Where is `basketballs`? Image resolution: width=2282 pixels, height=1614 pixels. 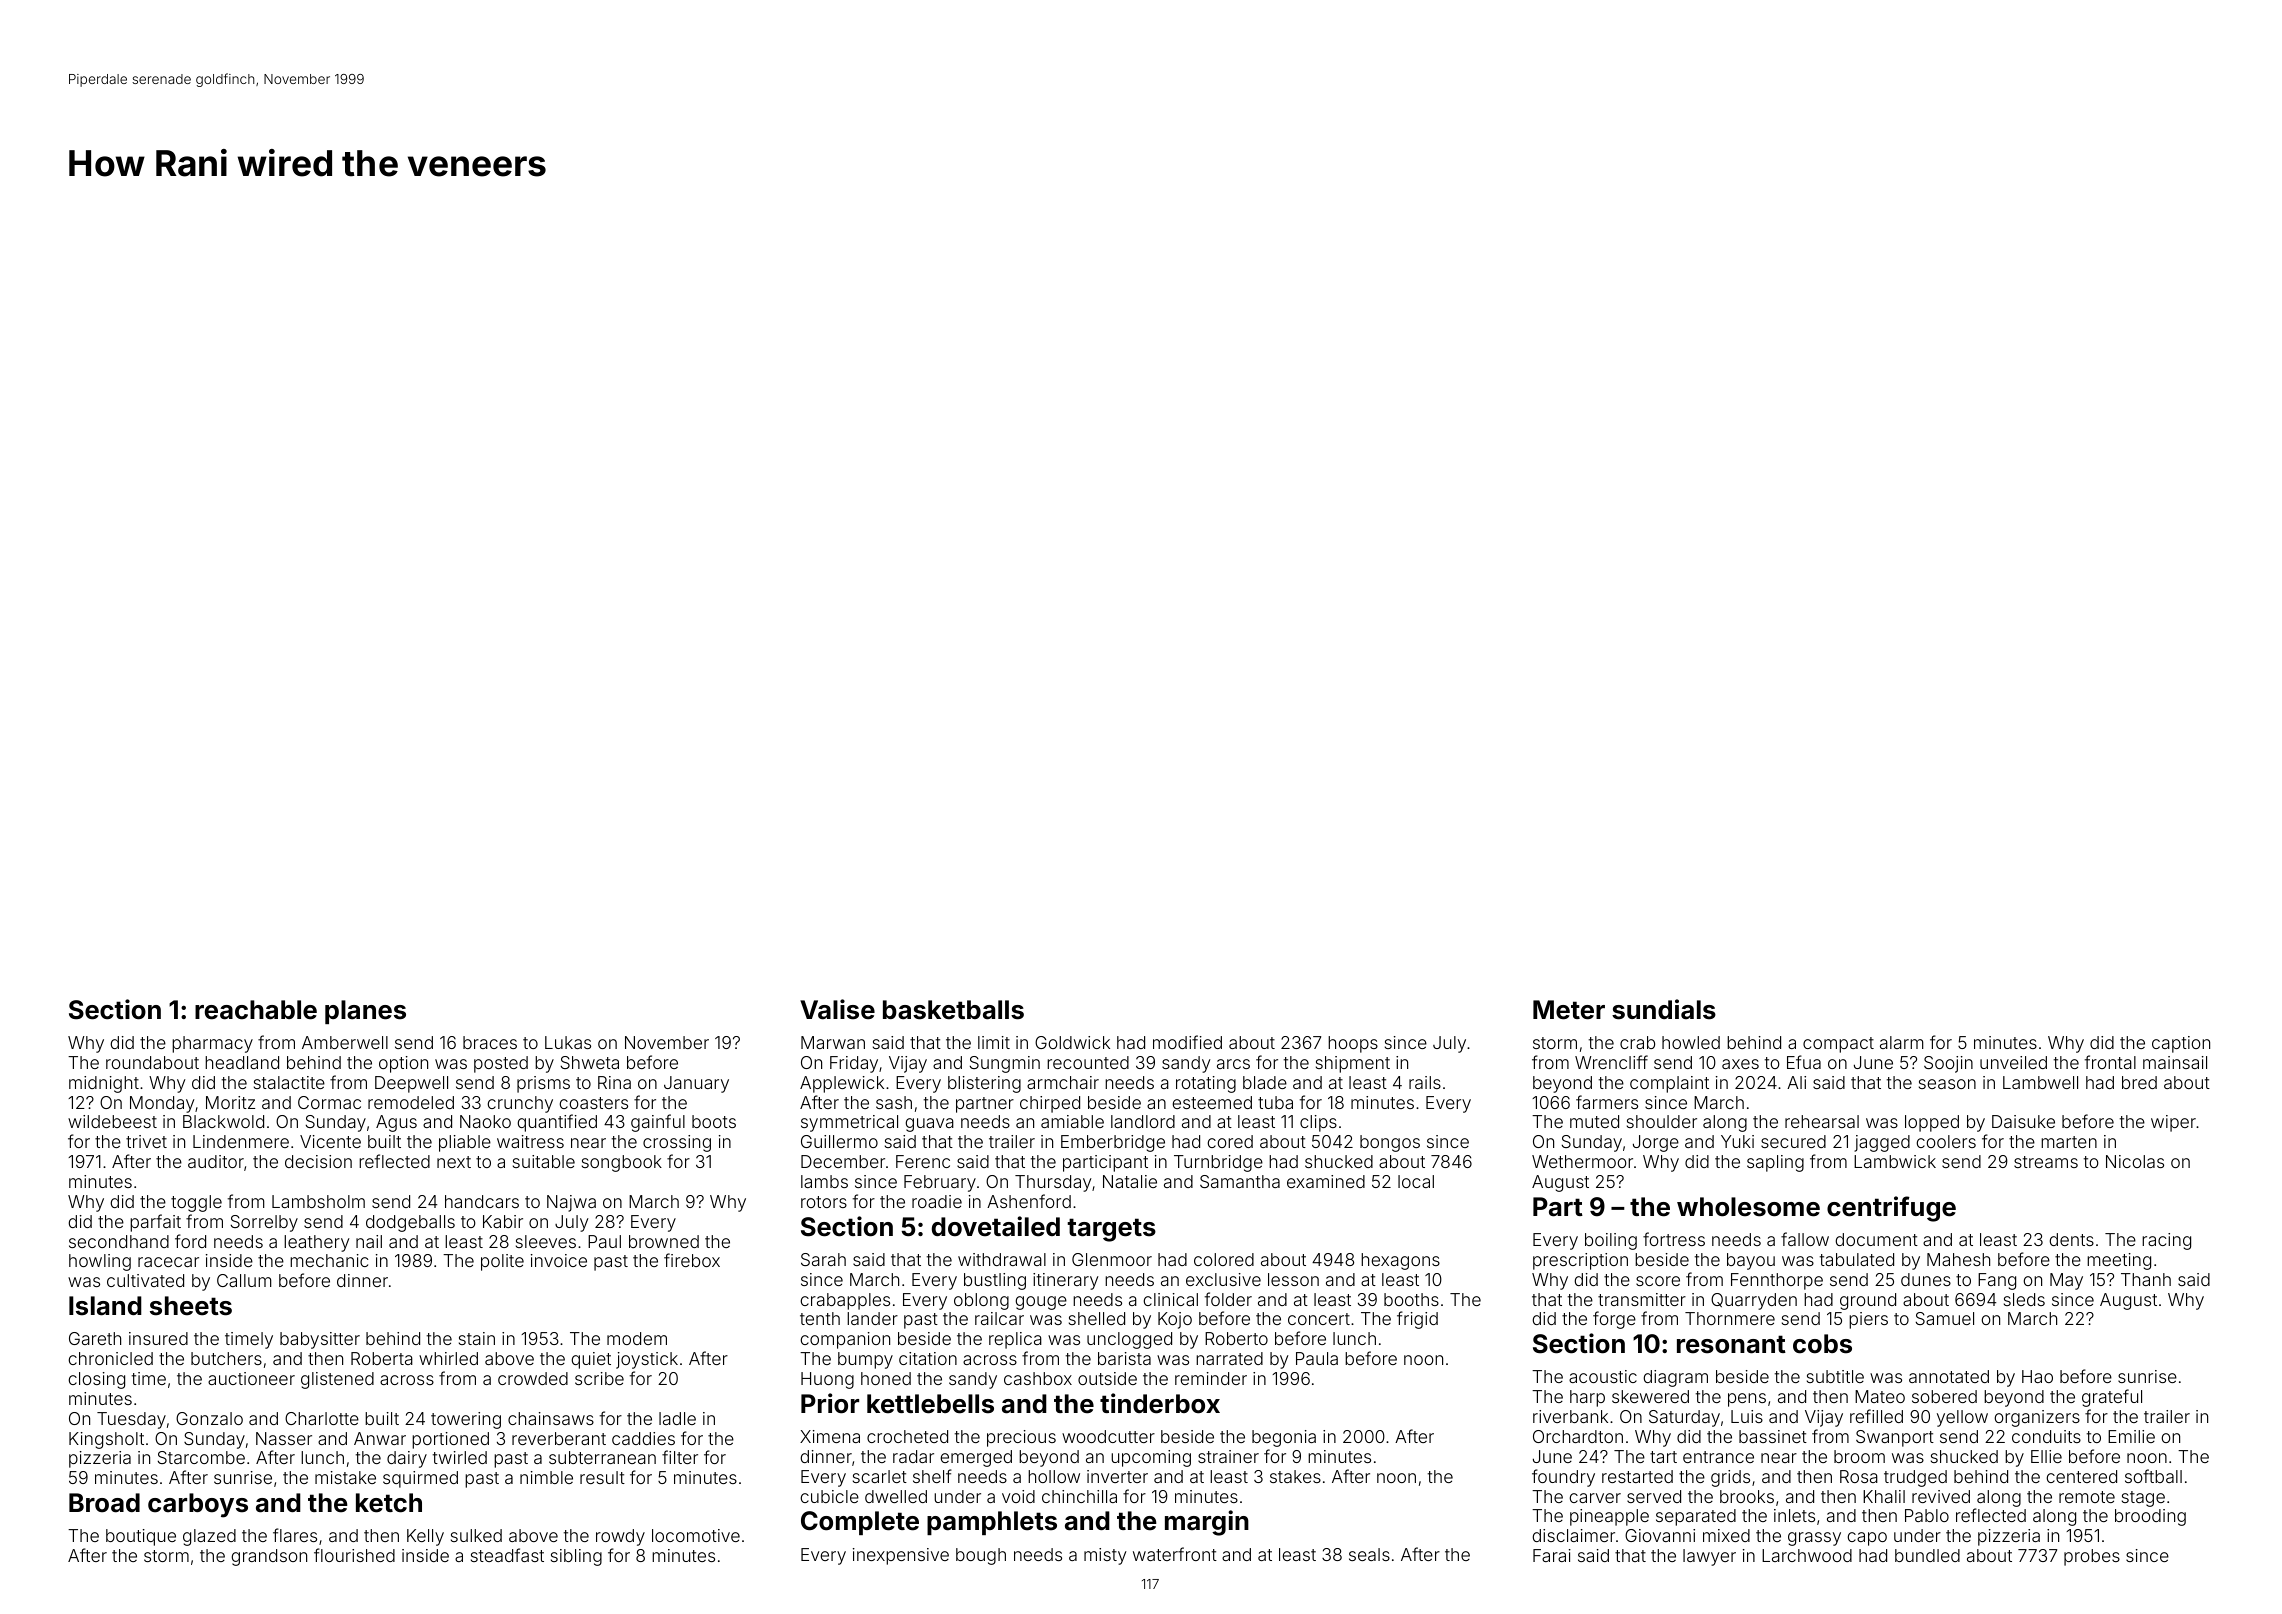 basketballs is located at coordinates (953, 1010).
